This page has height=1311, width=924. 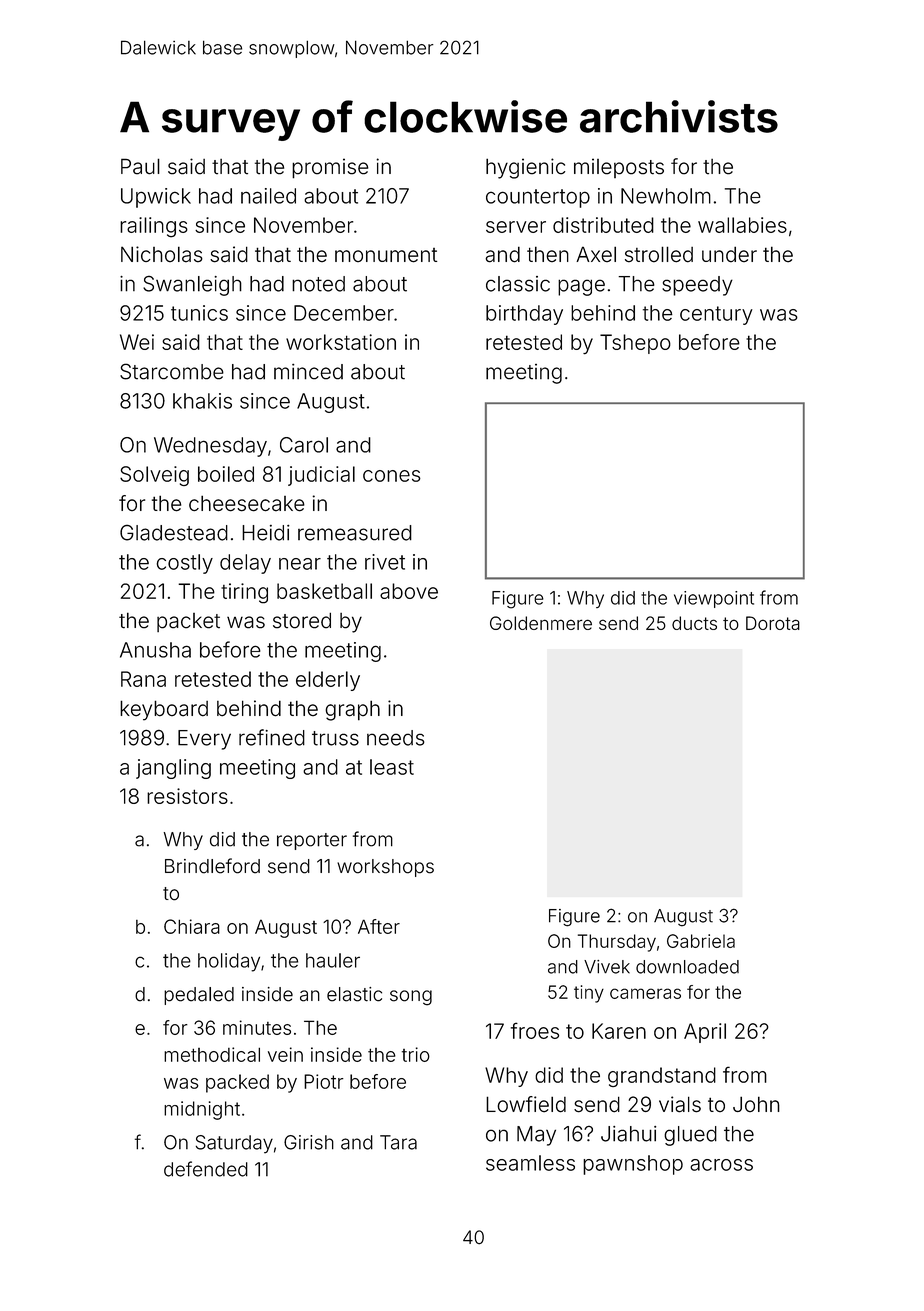 What do you see at coordinates (635, 344) in the page?
I see `Tshepo` at bounding box center [635, 344].
